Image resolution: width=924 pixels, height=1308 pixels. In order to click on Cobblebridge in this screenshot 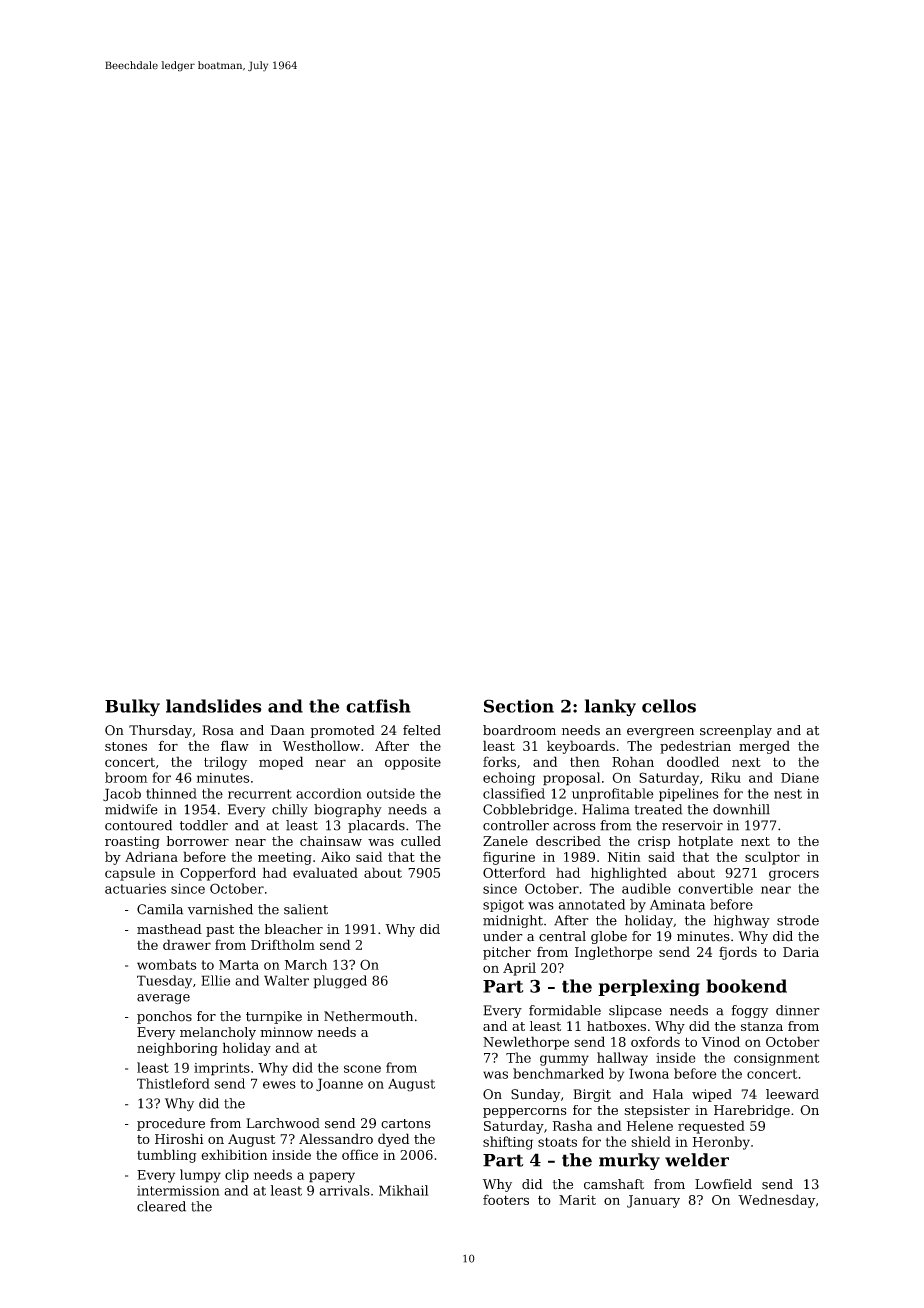, I will do `click(528, 811)`.
